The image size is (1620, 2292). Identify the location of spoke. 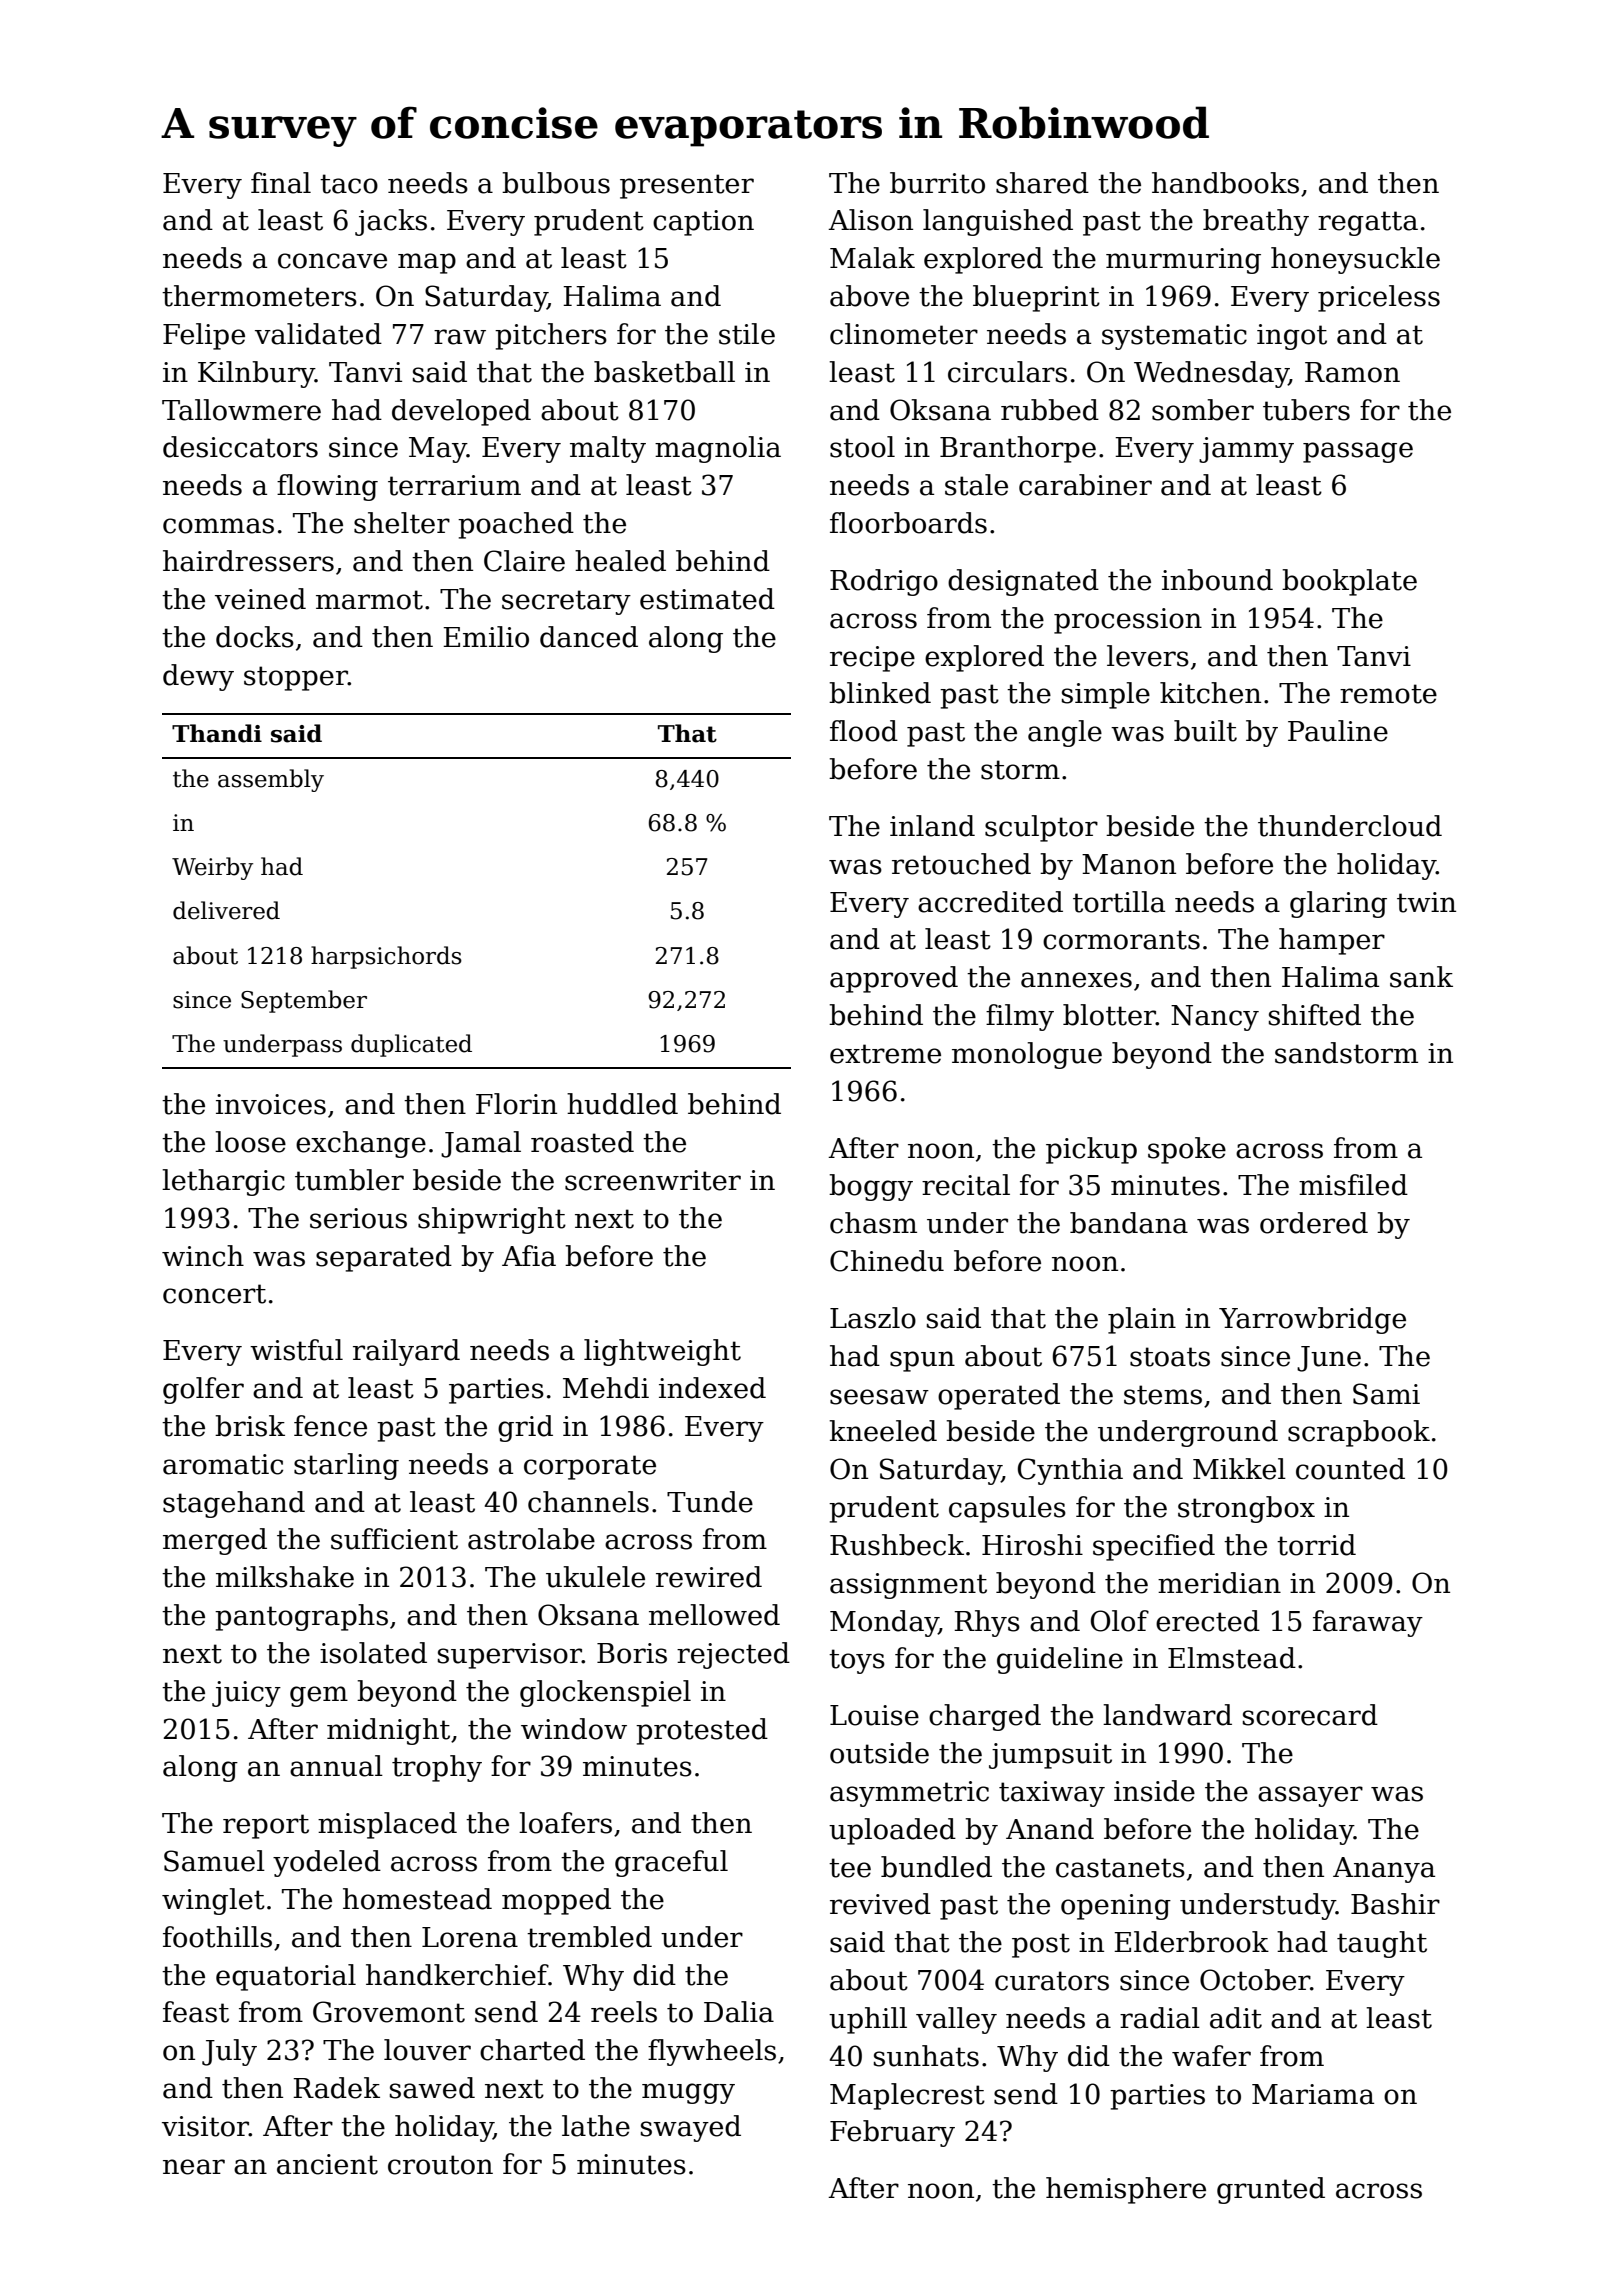
(1187, 1150).
